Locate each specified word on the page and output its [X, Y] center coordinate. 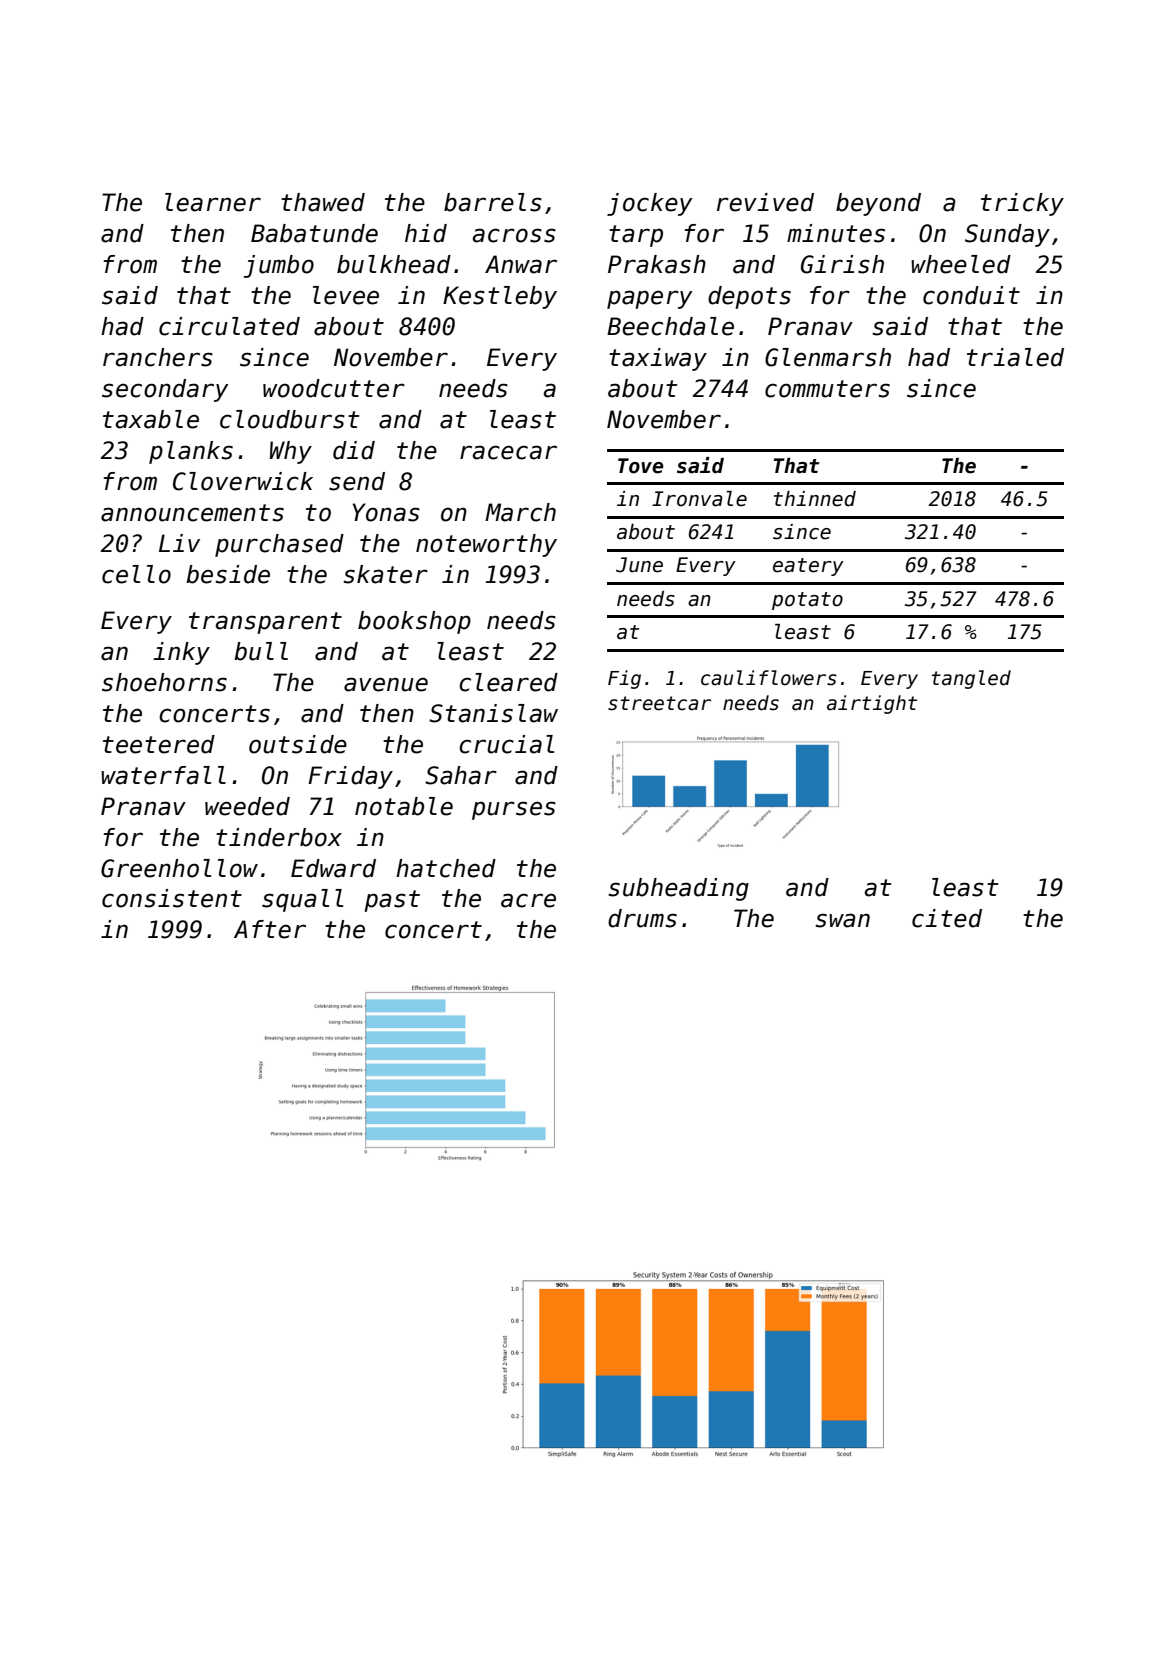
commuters [827, 389]
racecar [508, 452]
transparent [265, 623]
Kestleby [500, 297]
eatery [808, 567]
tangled [971, 679]
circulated [229, 326]
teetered [159, 744]
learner [213, 202]
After [270, 929]
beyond [878, 204]
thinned [815, 499]
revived [765, 202]
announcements [192, 513]
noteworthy [486, 545]
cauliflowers [769, 678]
